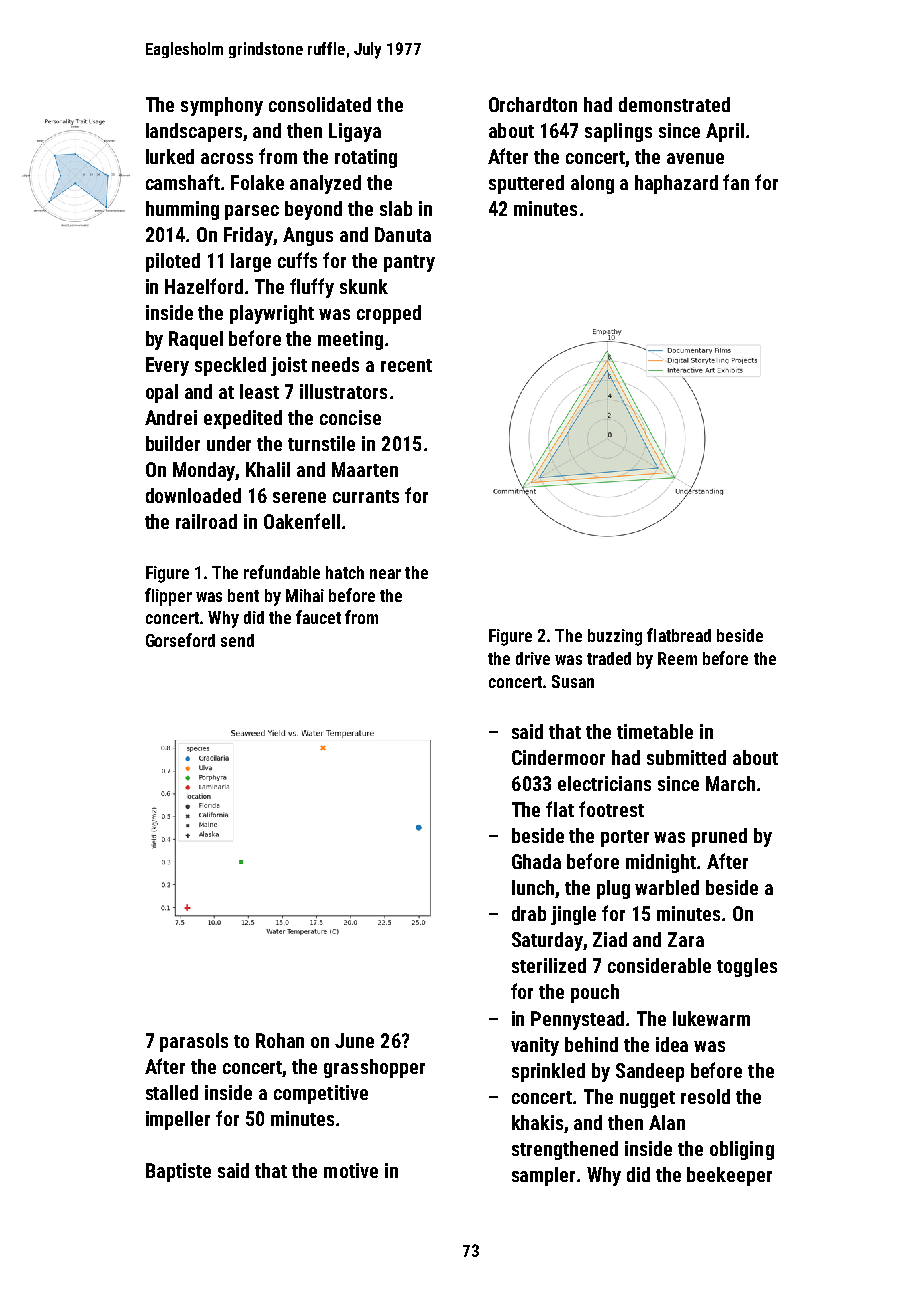  What do you see at coordinates (719, 837) in the screenshot?
I see `pruned` at bounding box center [719, 837].
